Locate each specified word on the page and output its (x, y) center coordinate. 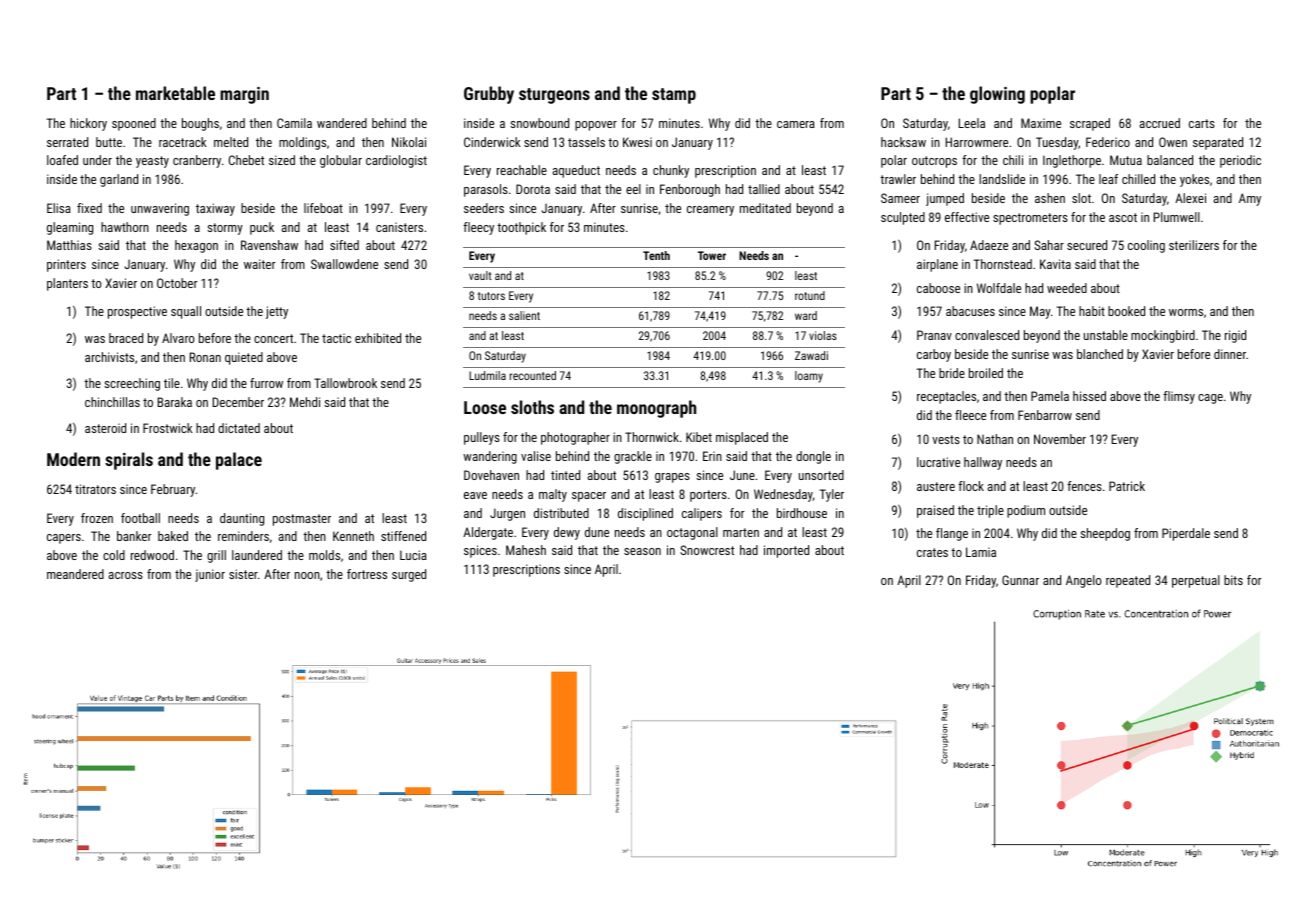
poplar (1052, 95)
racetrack (183, 142)
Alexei (1190, 198)
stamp (674, 96)
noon (307, 575)
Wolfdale (999, 288)
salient (524, 315)
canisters (399, 227)
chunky (671, 171)
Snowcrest (707, 550)
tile (172, 383)
